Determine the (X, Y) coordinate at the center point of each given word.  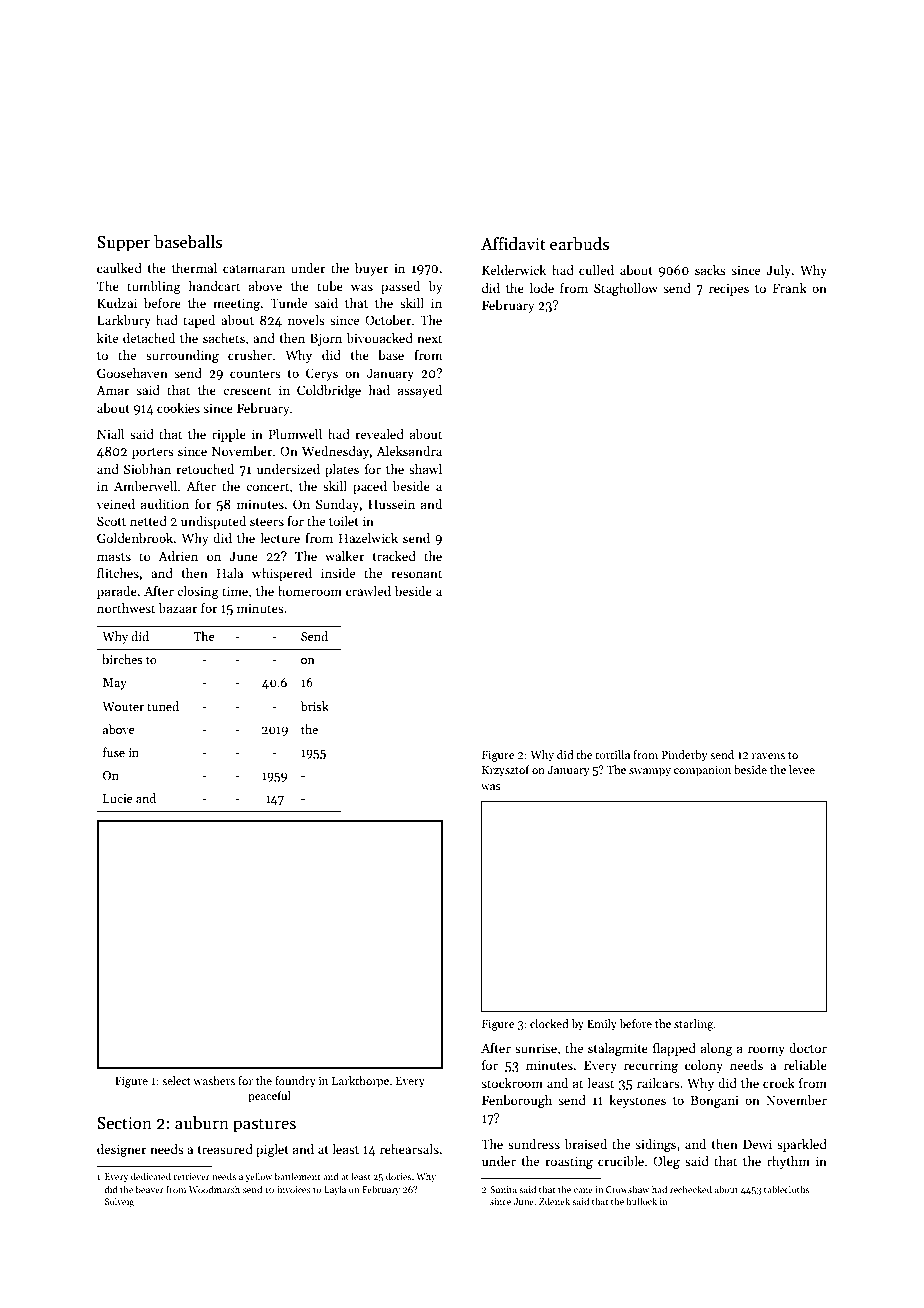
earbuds (579, 244)
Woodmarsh (214, 1189)
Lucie (118, 798)
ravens (768, 756)
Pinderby (685, 756)
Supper (123, 244)
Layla (335, 1190)
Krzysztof (506, 771)
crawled (368, 591)
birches (122, 659)
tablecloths (786, 1189)
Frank (790, 288)
